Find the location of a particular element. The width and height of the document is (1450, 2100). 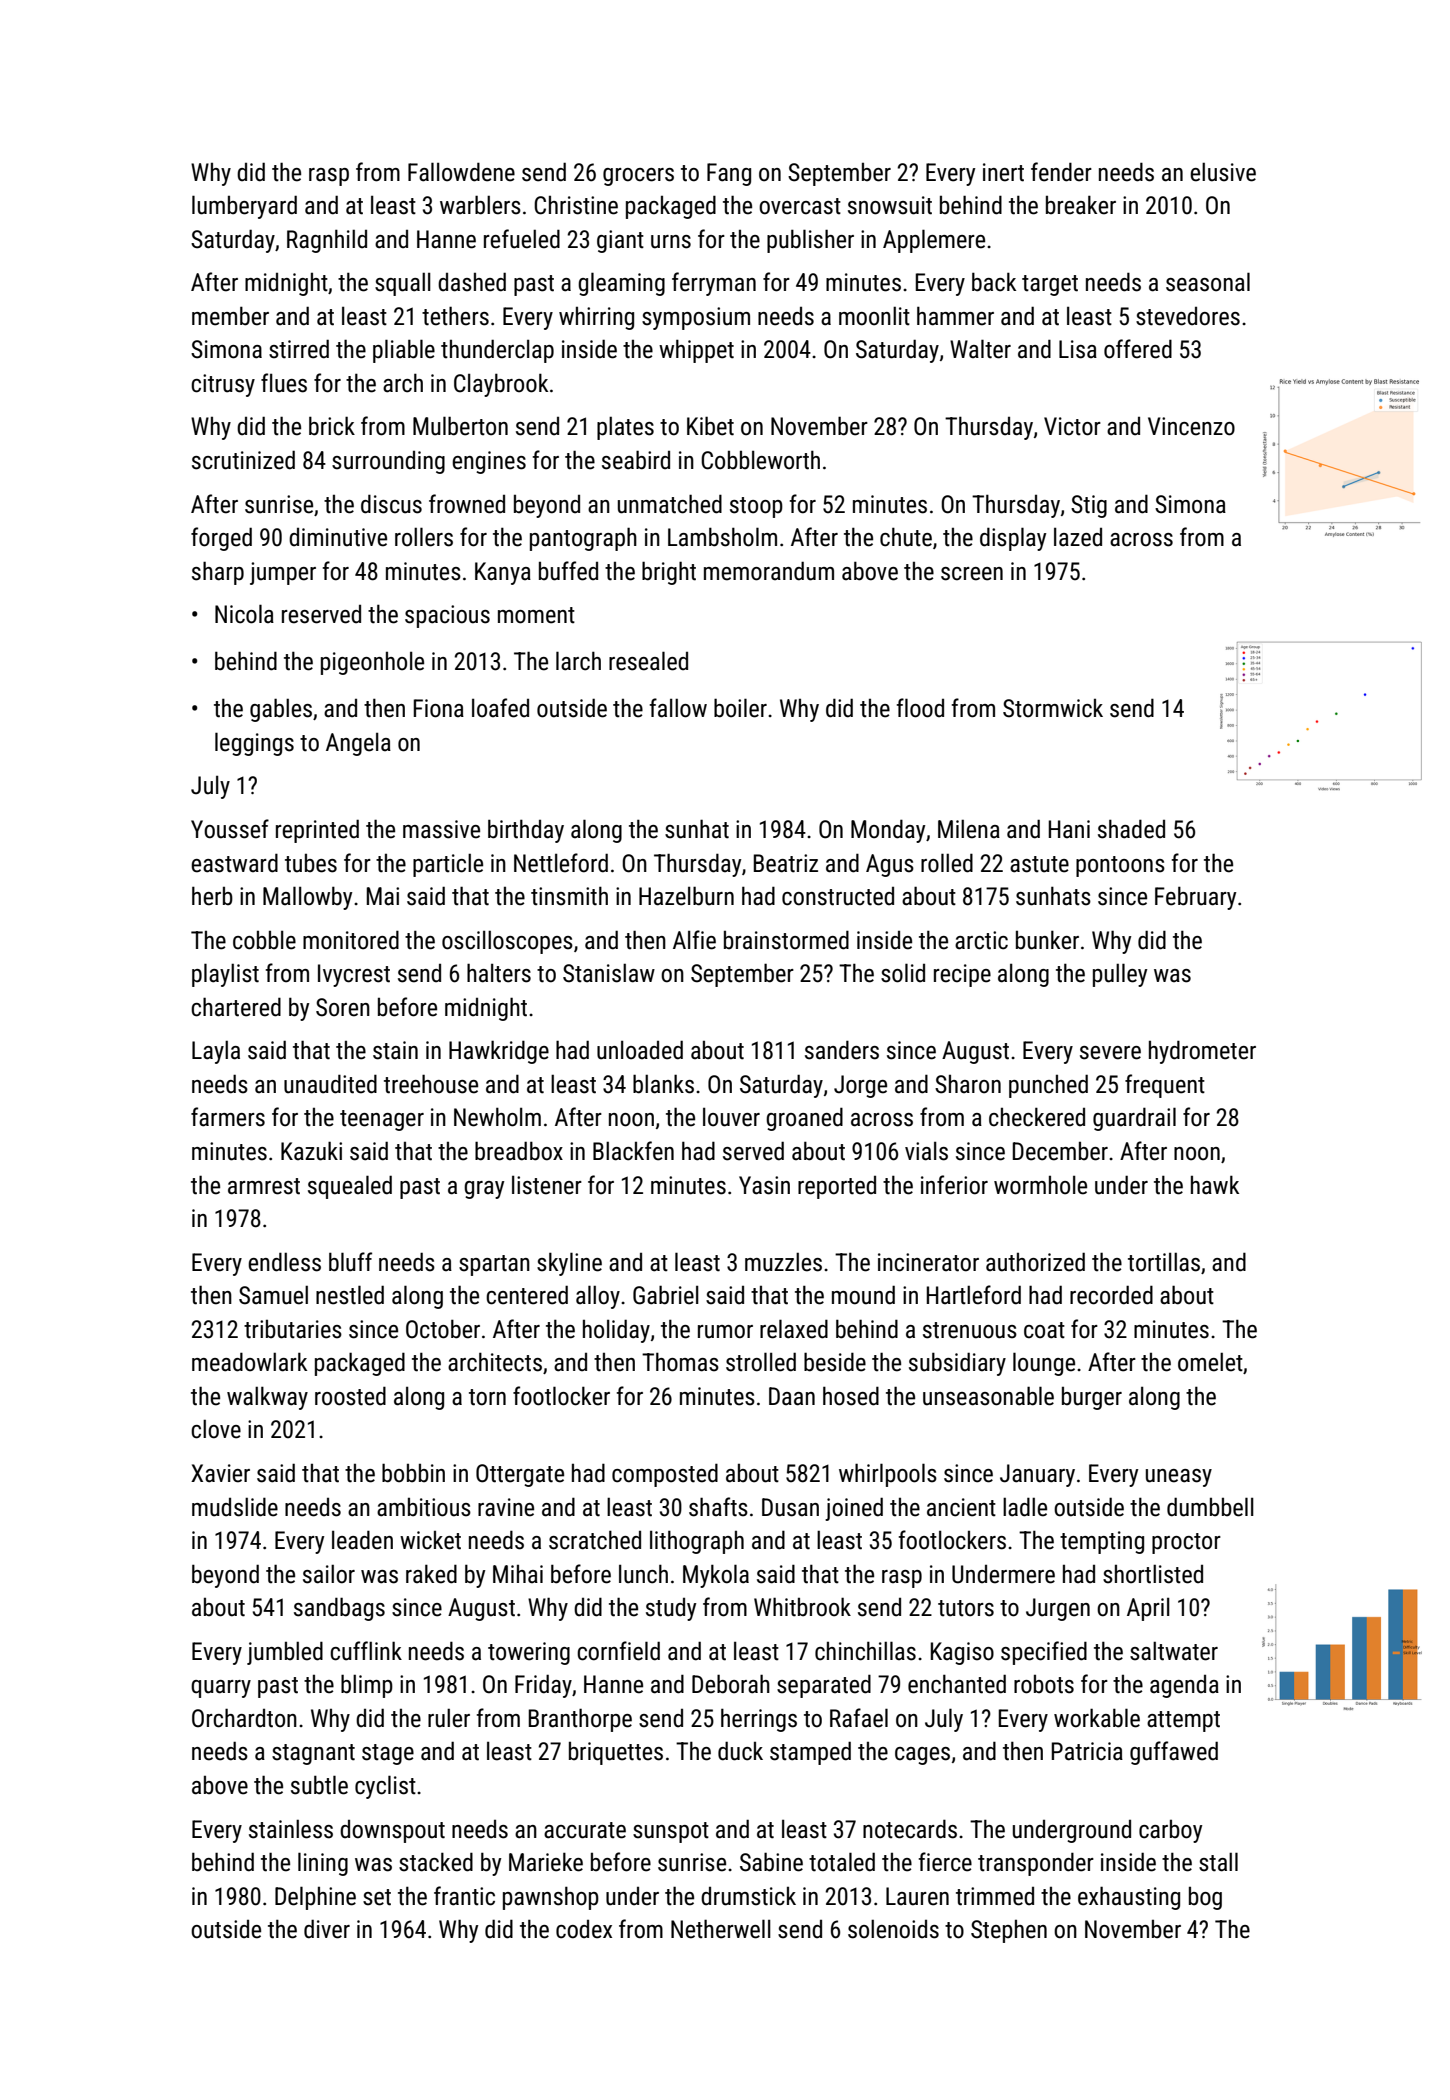

Victor is located at coordinates (1072, 426).
